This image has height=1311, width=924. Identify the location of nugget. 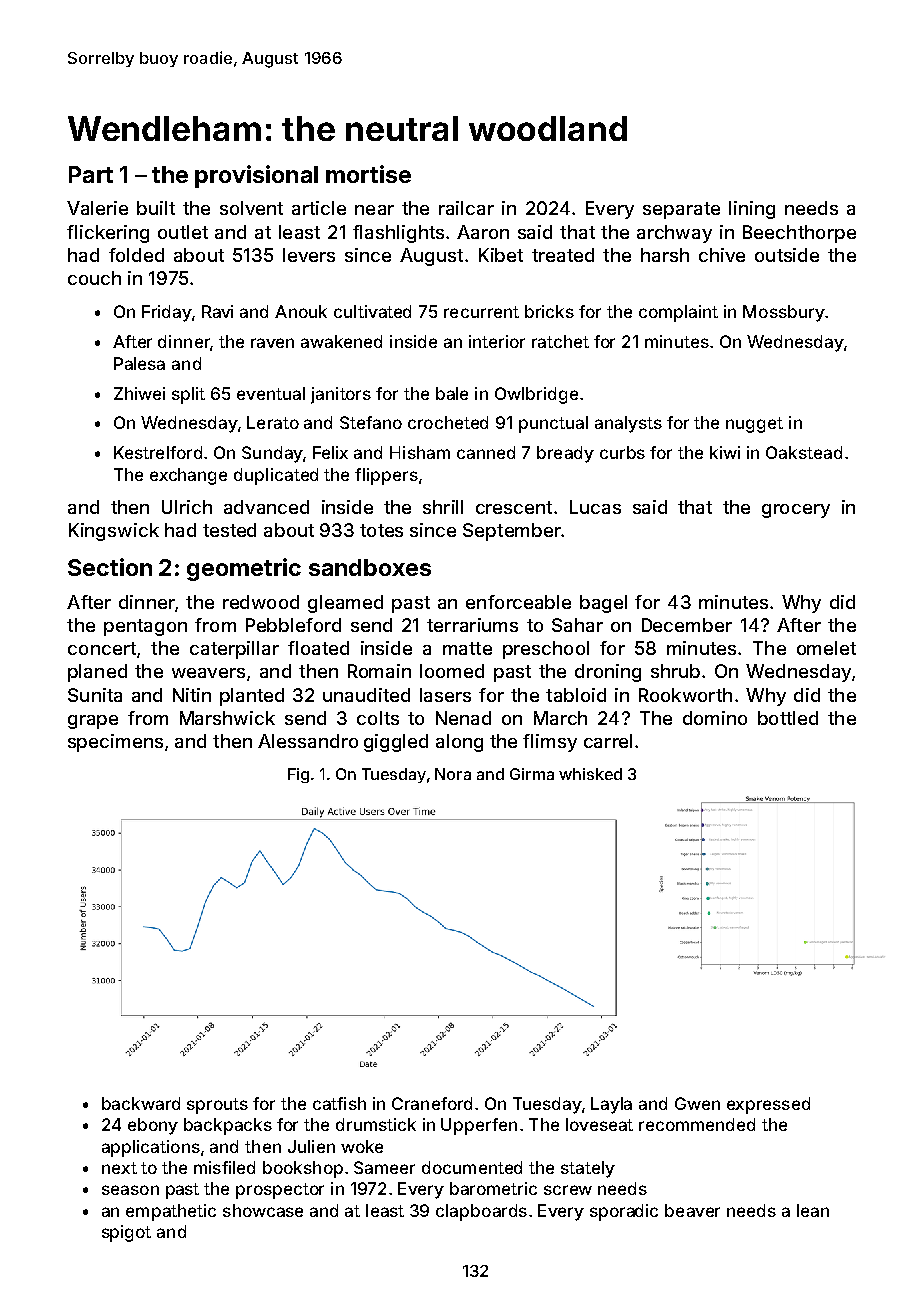
(754, 425).
